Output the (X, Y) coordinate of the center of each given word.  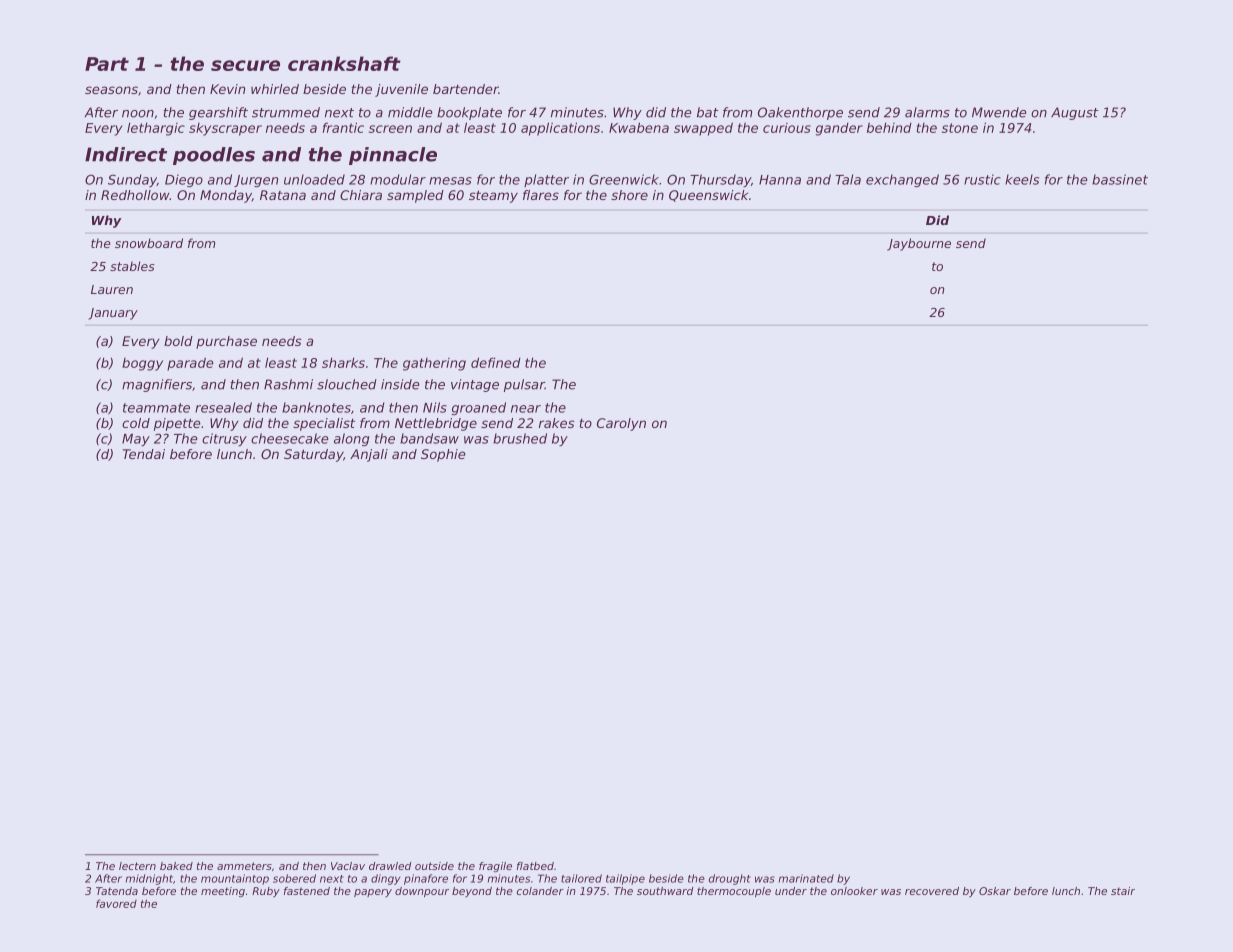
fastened (307, 891)
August (1074, 113)
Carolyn (621, 424)
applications (560, 129)
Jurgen (256, 181)
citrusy (224, 439)
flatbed (535, 866)
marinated (806, 878)
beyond (472, 892)
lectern (137, 866)
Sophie (443, 455)
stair (1123, 891)
